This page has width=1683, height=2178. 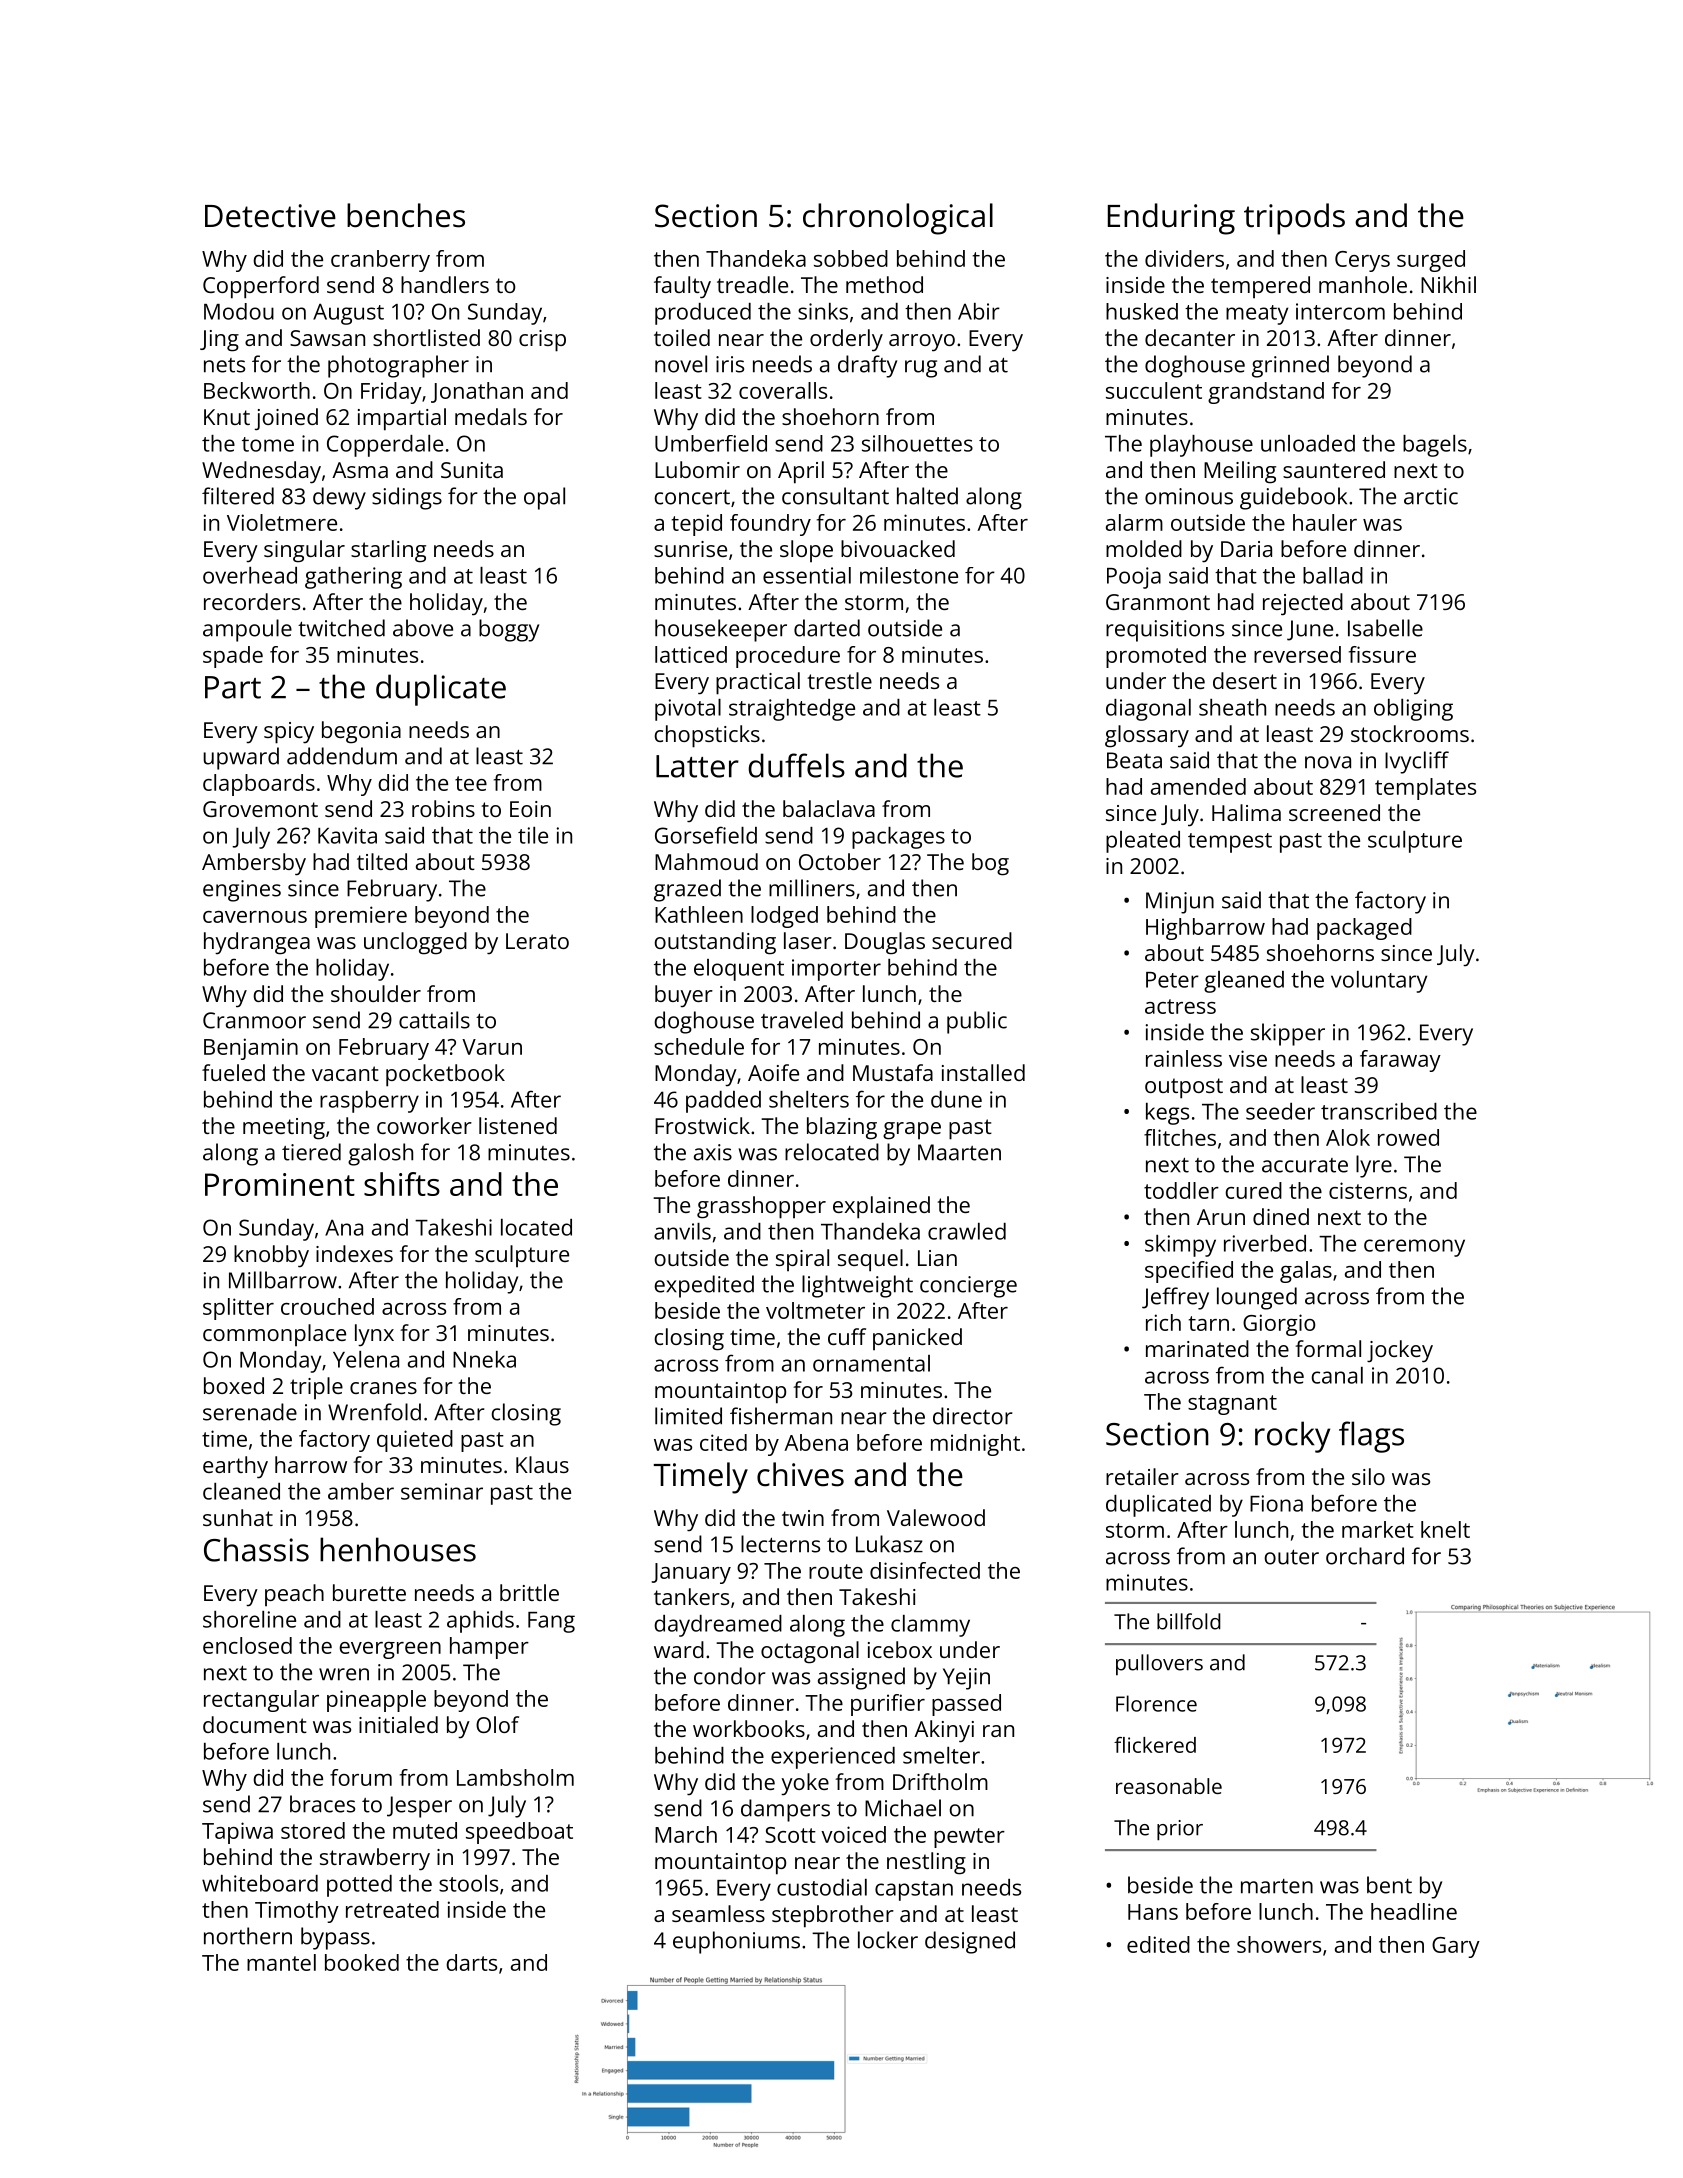 What do you see at coordinates (471, 1962) in the page?
I see `darts` at bounding box center [471, 1962].
